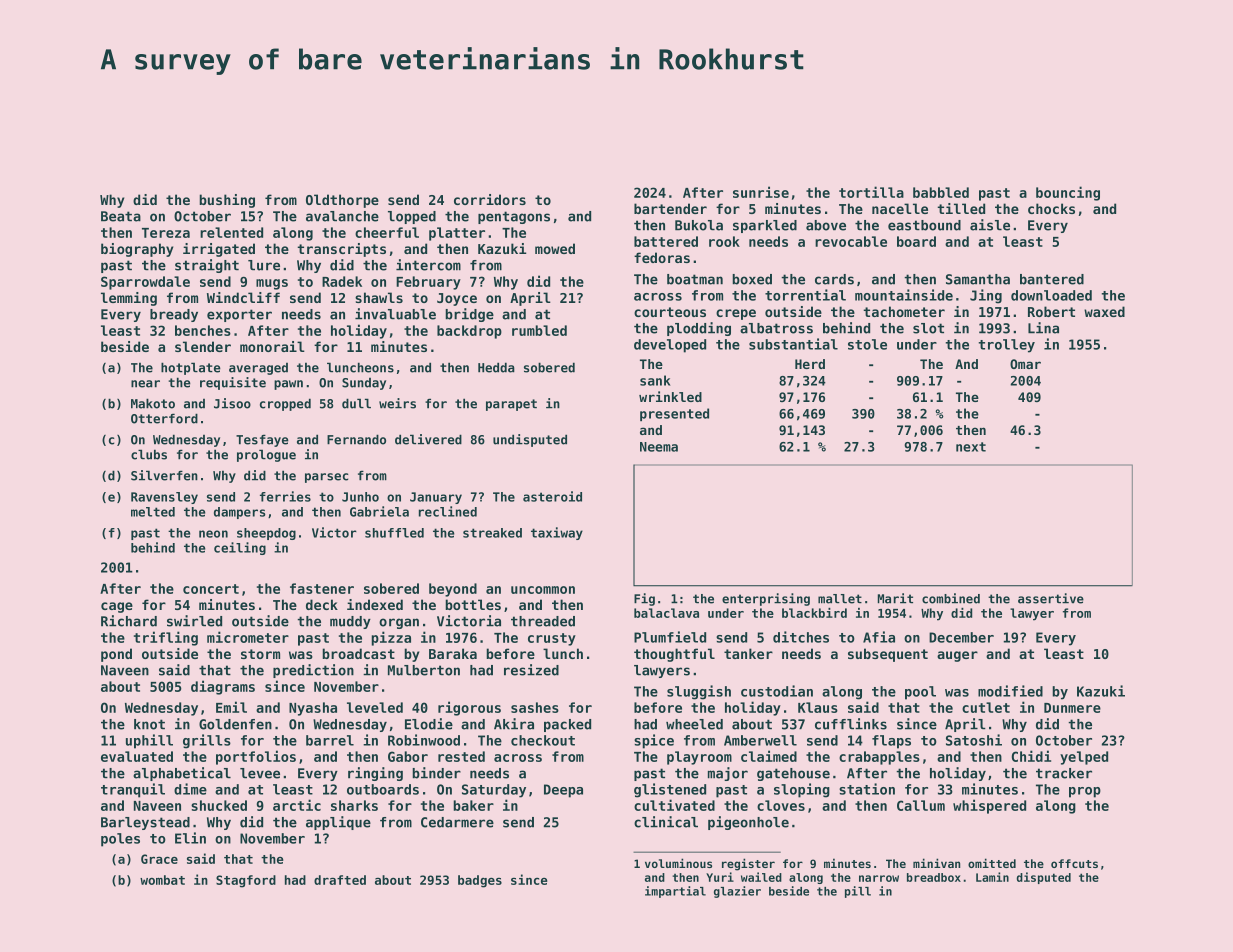  What do you see at coordinates (342, 216) in the document?
I see `avalanche` at bounding box center [342, 216].
